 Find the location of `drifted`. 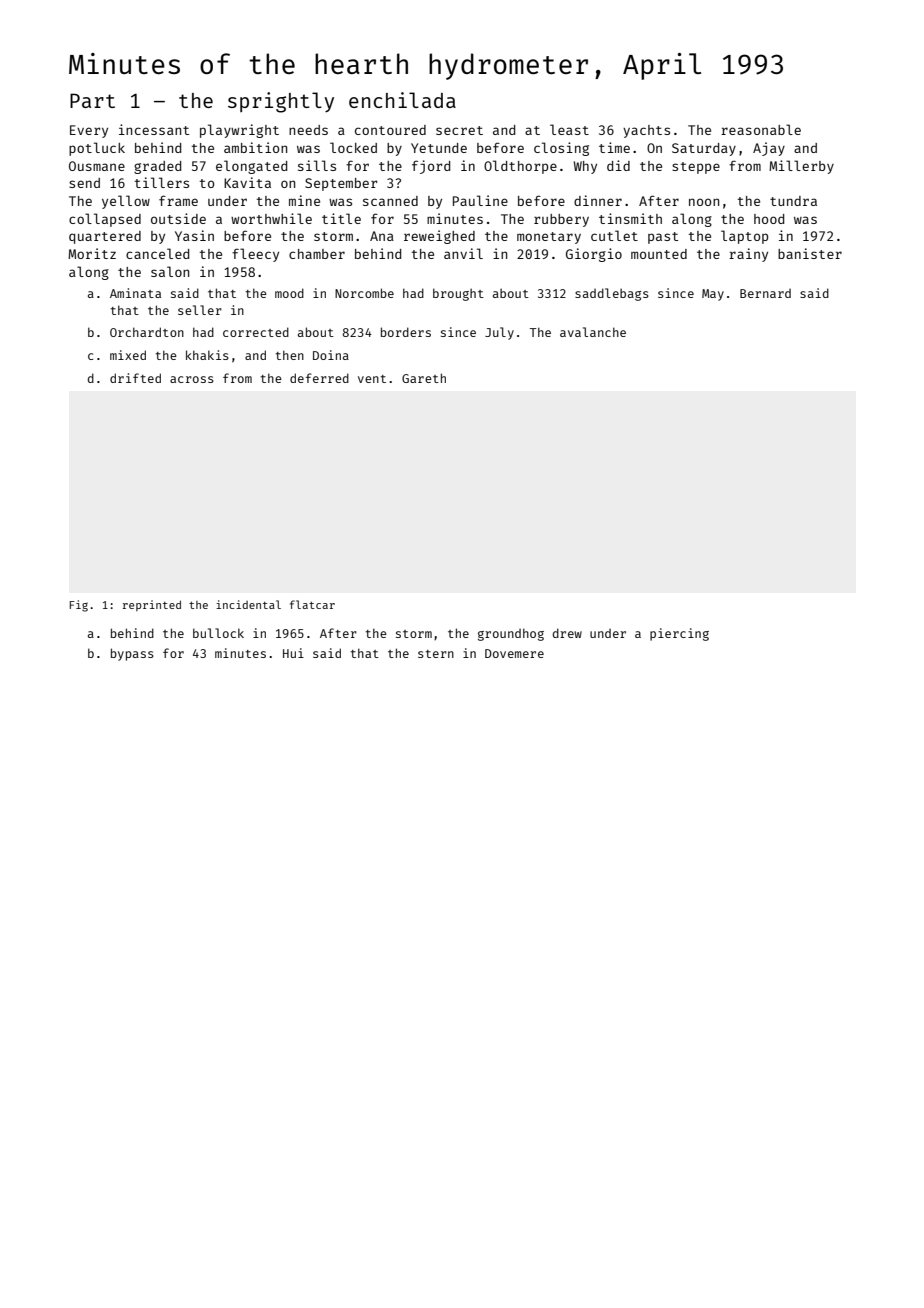

drifted is located at coordinates (135, 378).
